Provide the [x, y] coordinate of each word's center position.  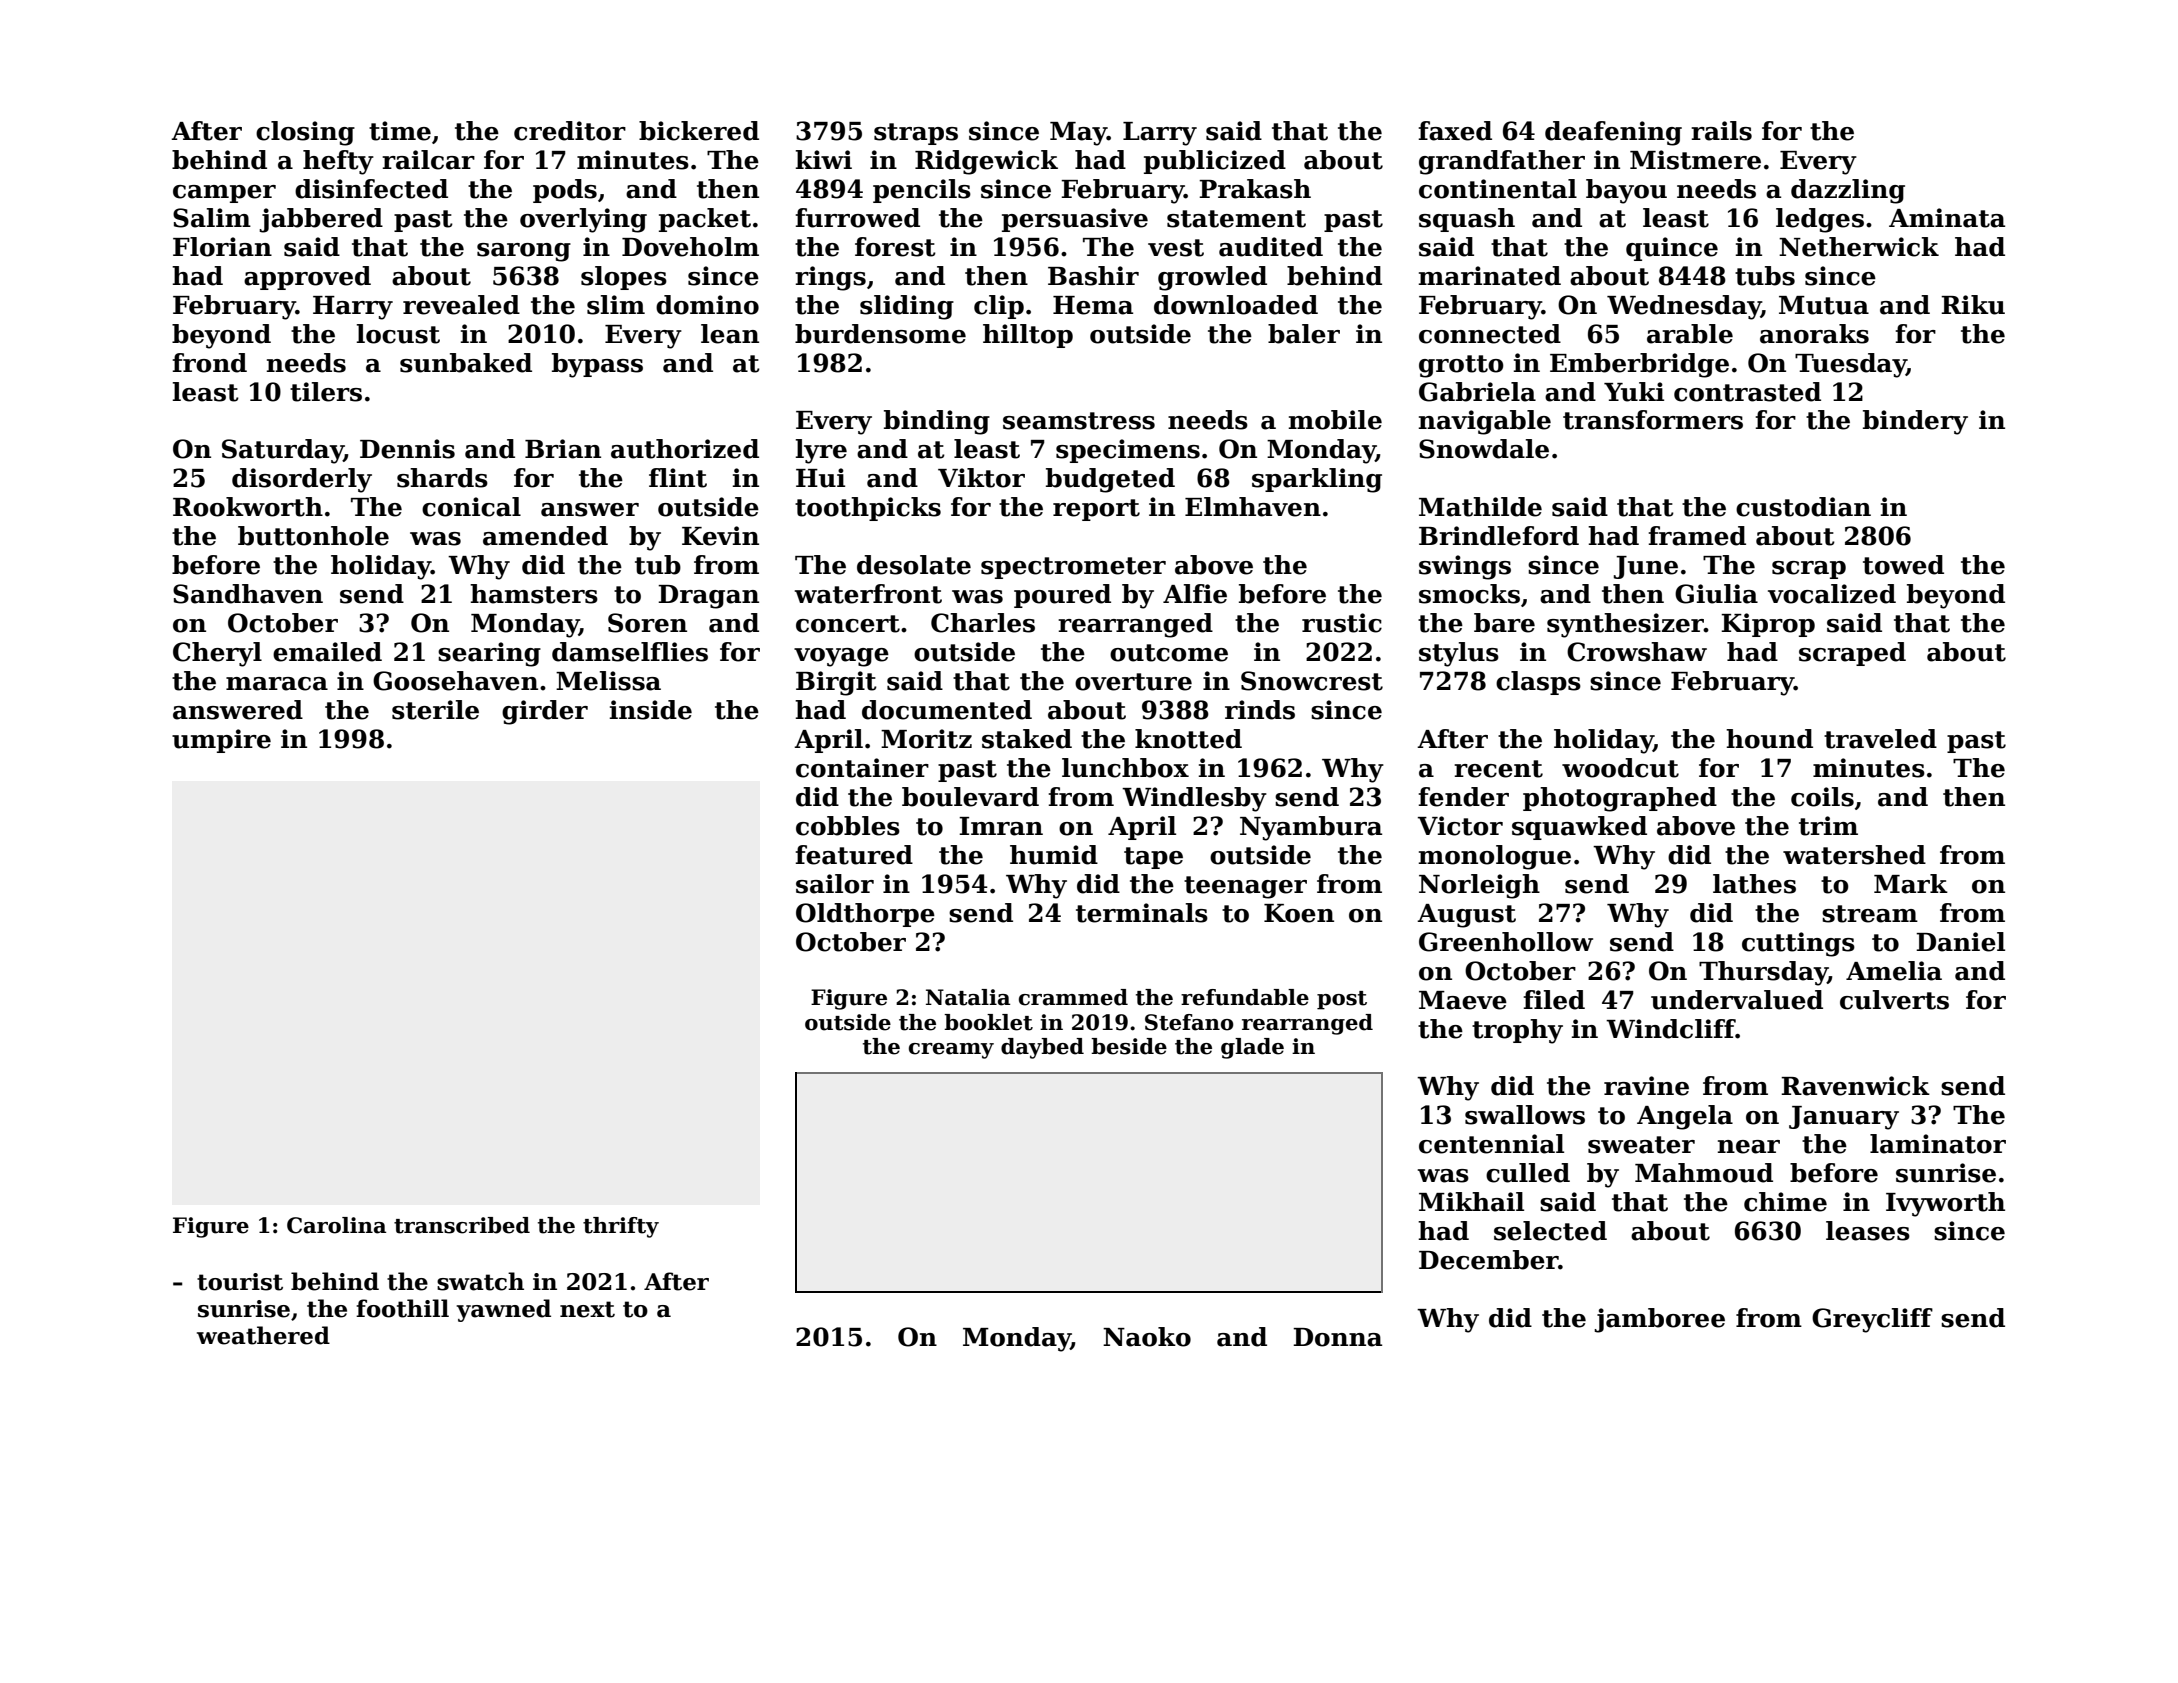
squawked [1579, 828]
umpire [221, 741]
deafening [1613, 133]
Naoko [1147, 1337]
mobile [1335, 420]
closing [305, 133]
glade [1252, 1048]
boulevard [970, 797]
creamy [951, 1051]
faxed [1455, 131]
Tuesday [1850, 365]
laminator [1938, 1144]
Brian [563, 449]
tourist [240, 1282]
